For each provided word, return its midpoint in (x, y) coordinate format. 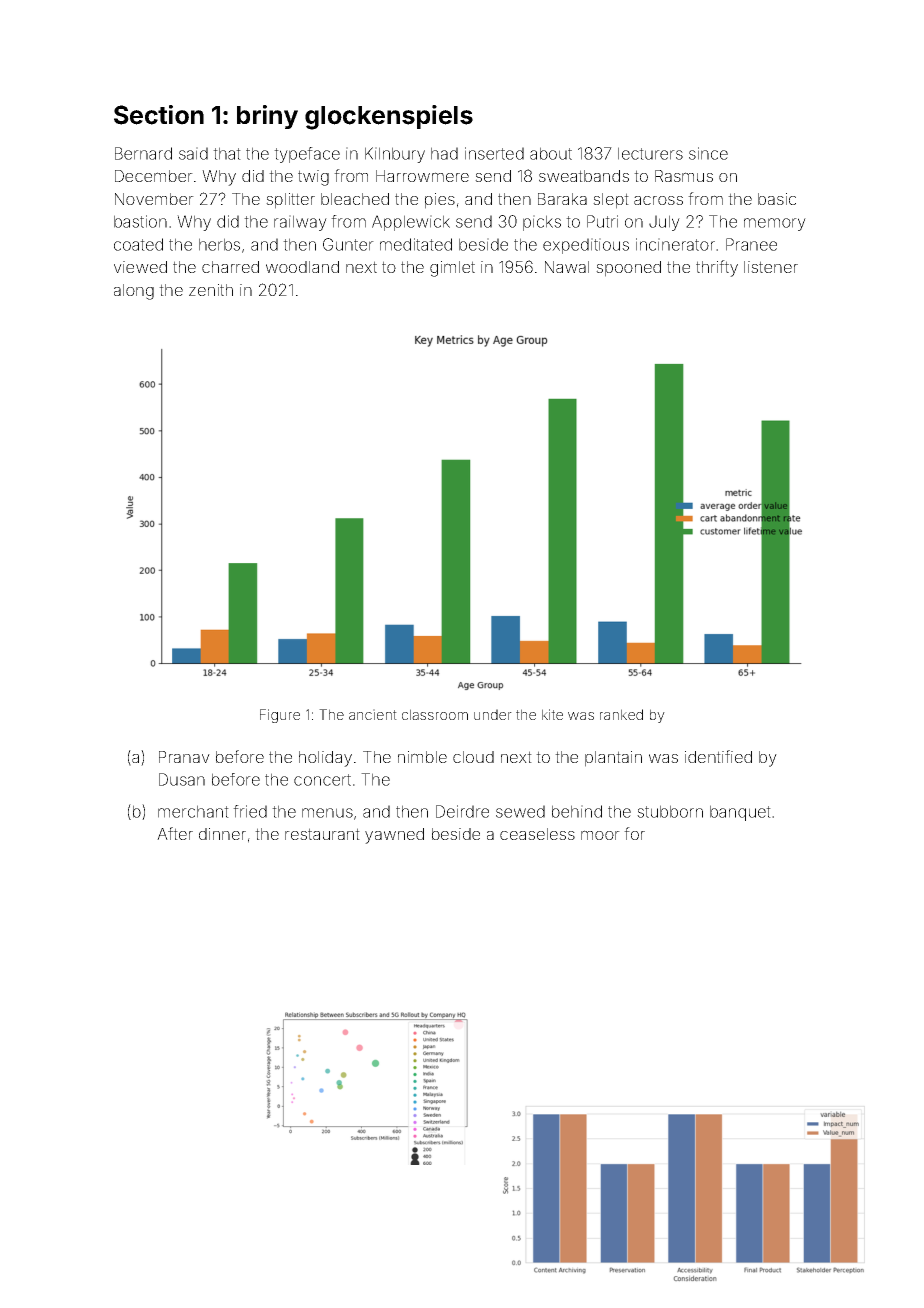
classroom (435, 714)
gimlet (452, 269)
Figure (280, 716)
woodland (302, 267)
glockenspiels (389, 117)
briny (267, 117)
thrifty (717, 268)
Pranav (184, 757)
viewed (140, 267)
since (708, 153)
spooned (628, 269)
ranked (621, 714)
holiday (325, 759)
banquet (740, 813)
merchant (193, 811)
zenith (211, 290)
